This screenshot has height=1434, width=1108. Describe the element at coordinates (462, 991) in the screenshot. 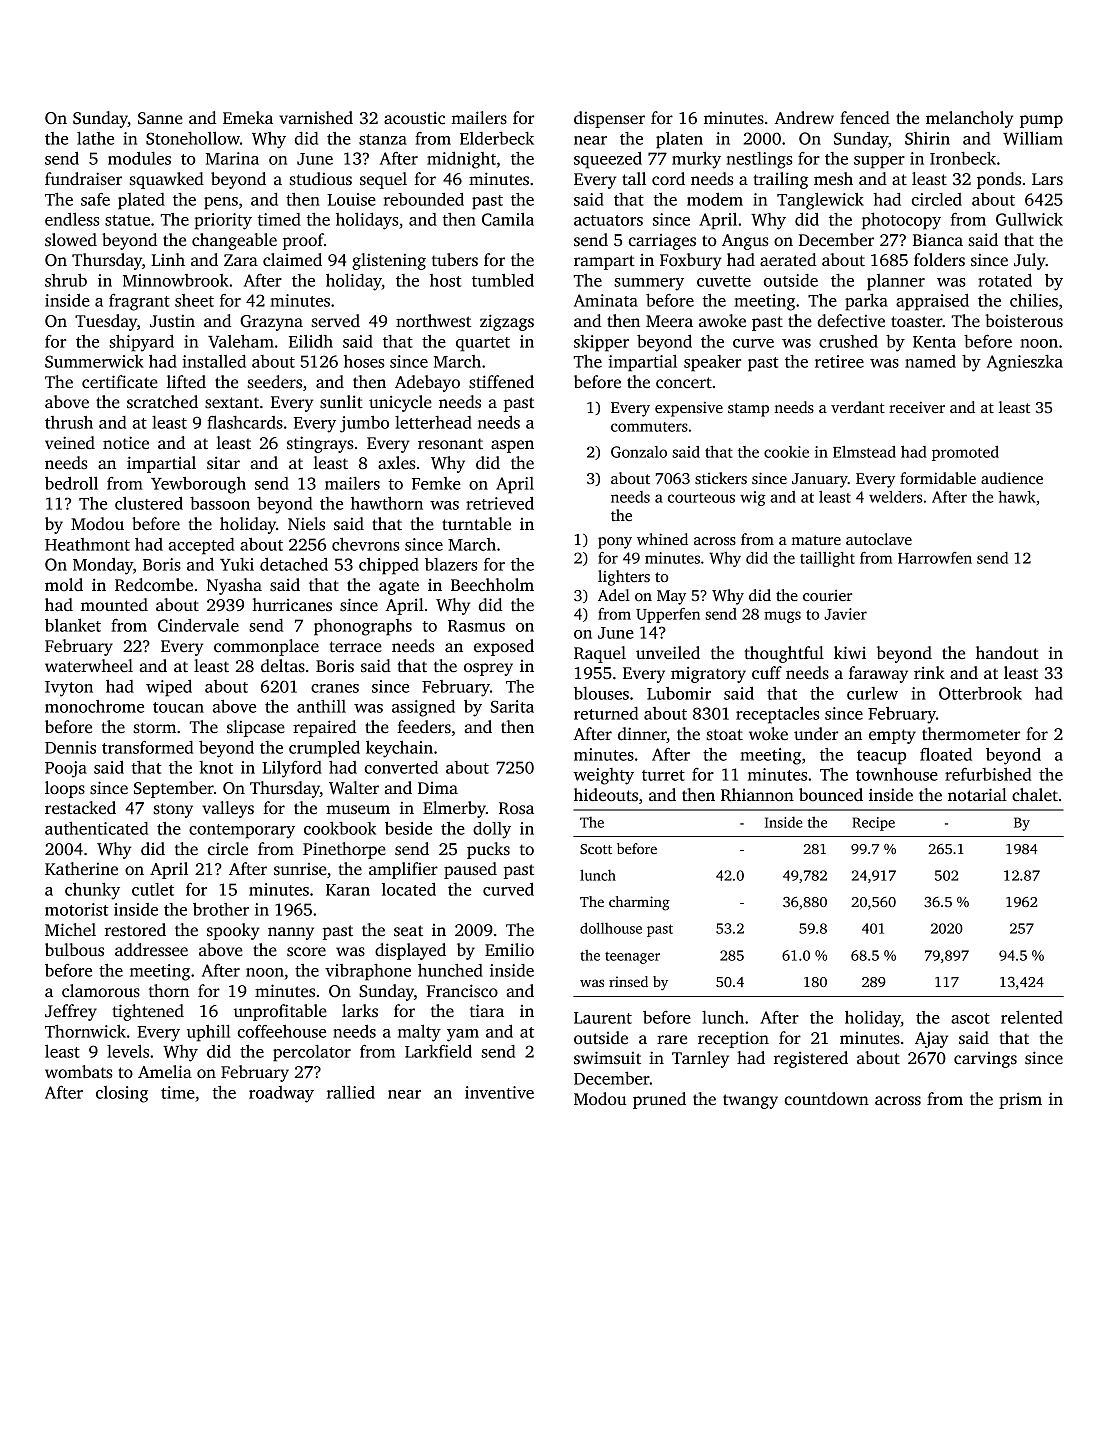

I see `Francisco` at that location.
